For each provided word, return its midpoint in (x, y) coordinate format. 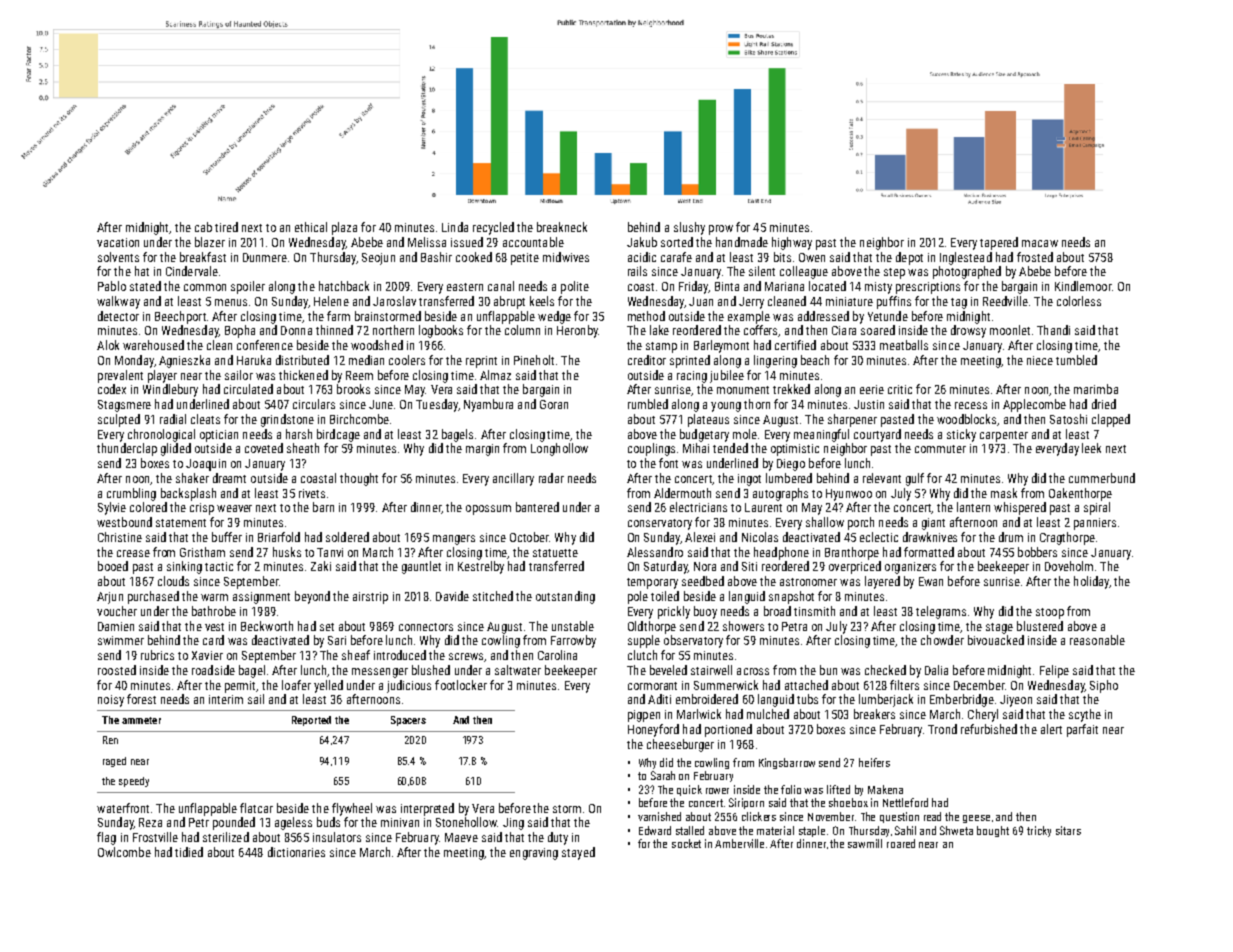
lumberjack (886, 700)
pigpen (644, 716)
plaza (344, 228)
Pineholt (534, 360)
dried (1104, 404)
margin (482, 450)
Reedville (1005, 301)
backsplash (188, 494)
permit (241, 687)
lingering (775, 361)
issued (467, 242)
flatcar (256, 808)
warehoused (153, 345)
